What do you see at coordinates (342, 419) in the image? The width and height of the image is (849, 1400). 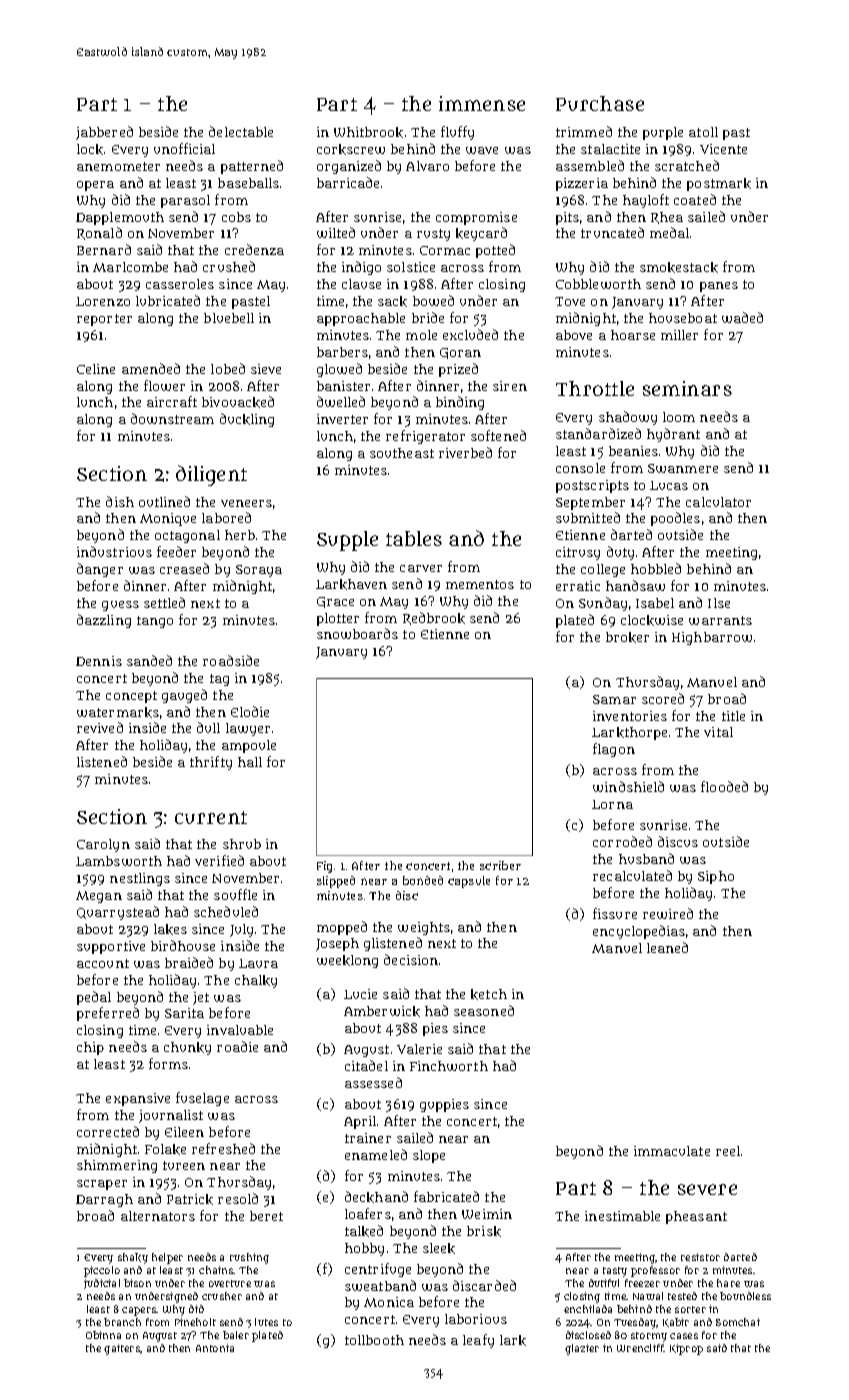 I see `inverter` at bounding box center [342, 419].
